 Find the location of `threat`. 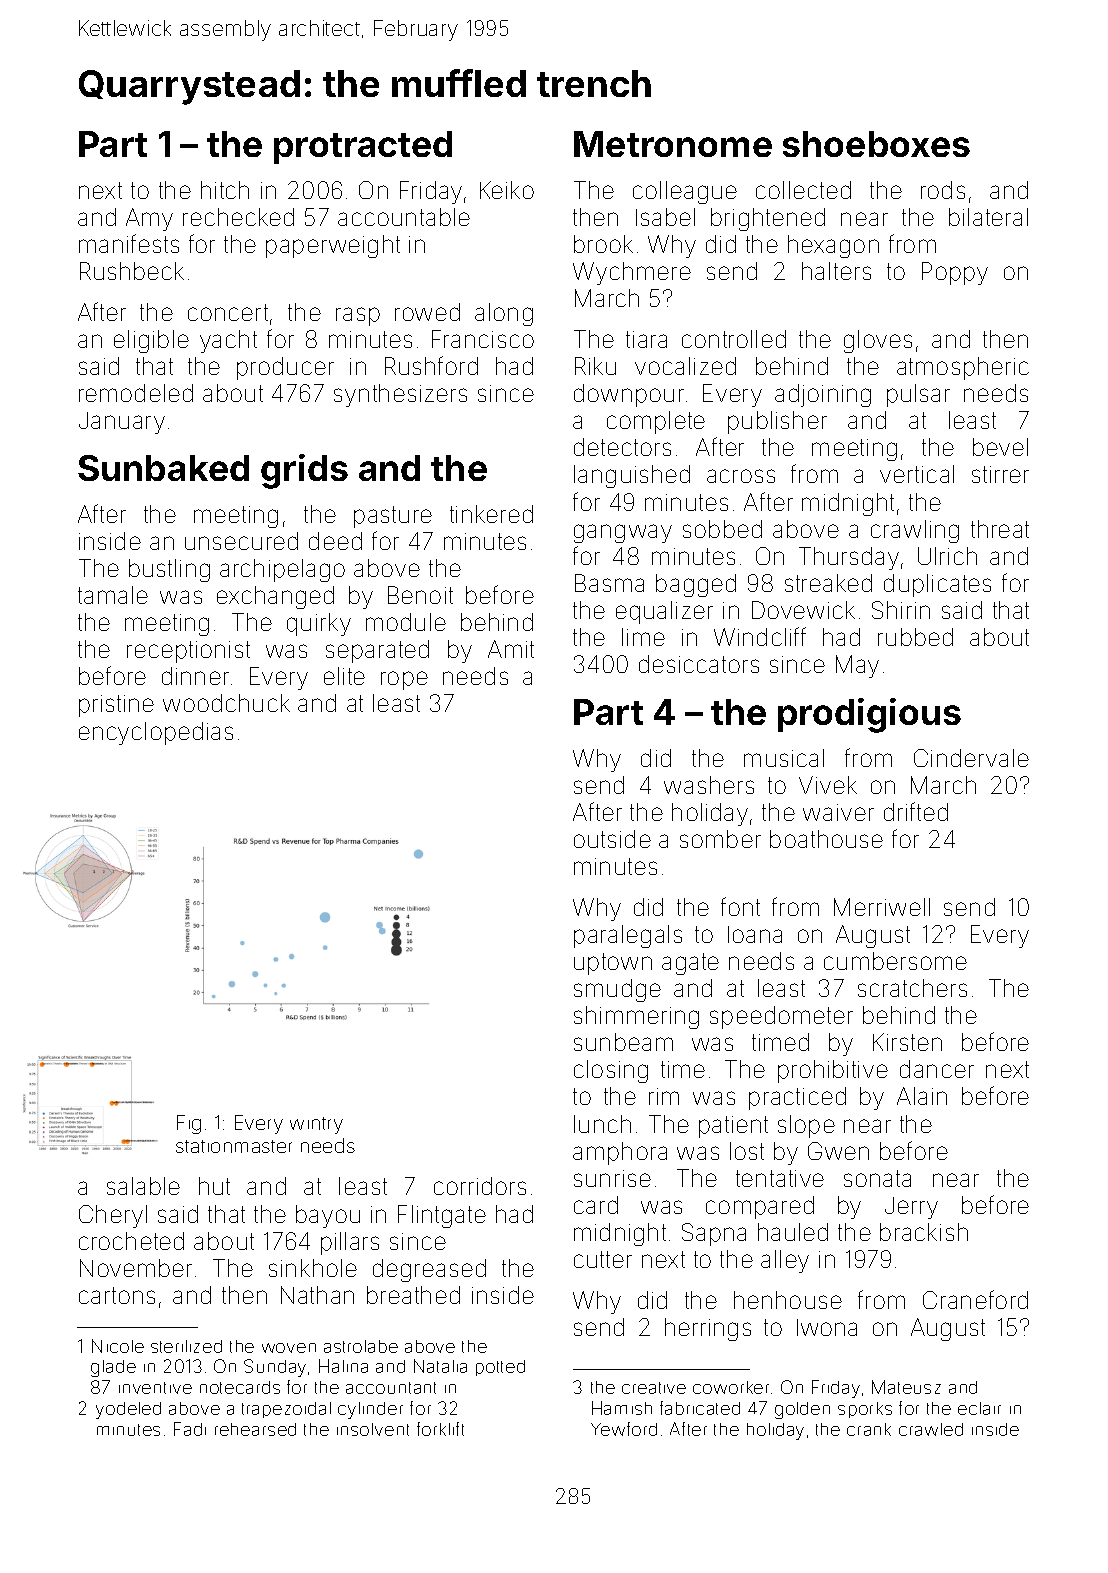

threat is located at coordinates (1000, 529).
